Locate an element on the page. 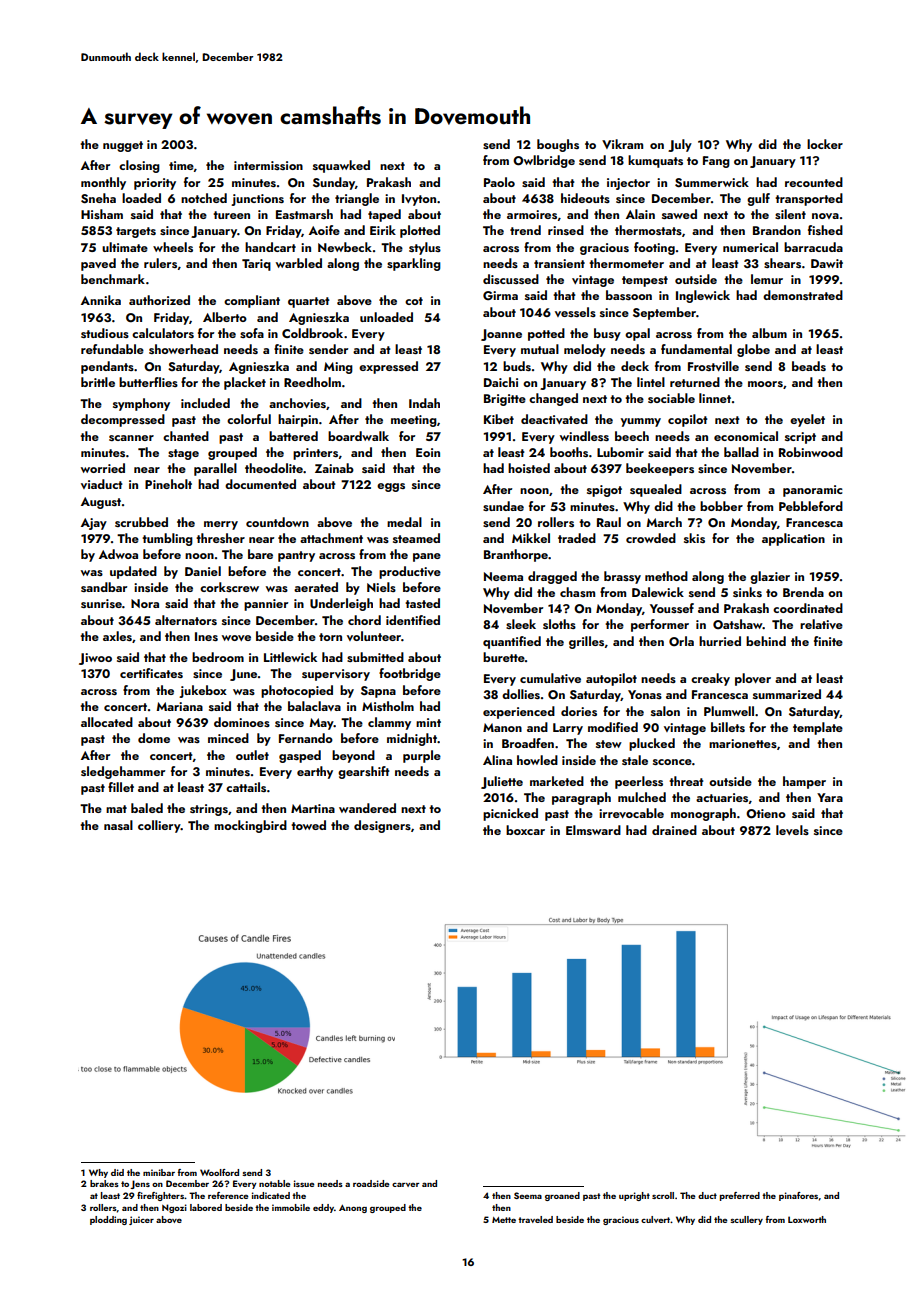 The width and height of the document is (924, 1308). boxcar is located at coordinates (525, 830).
